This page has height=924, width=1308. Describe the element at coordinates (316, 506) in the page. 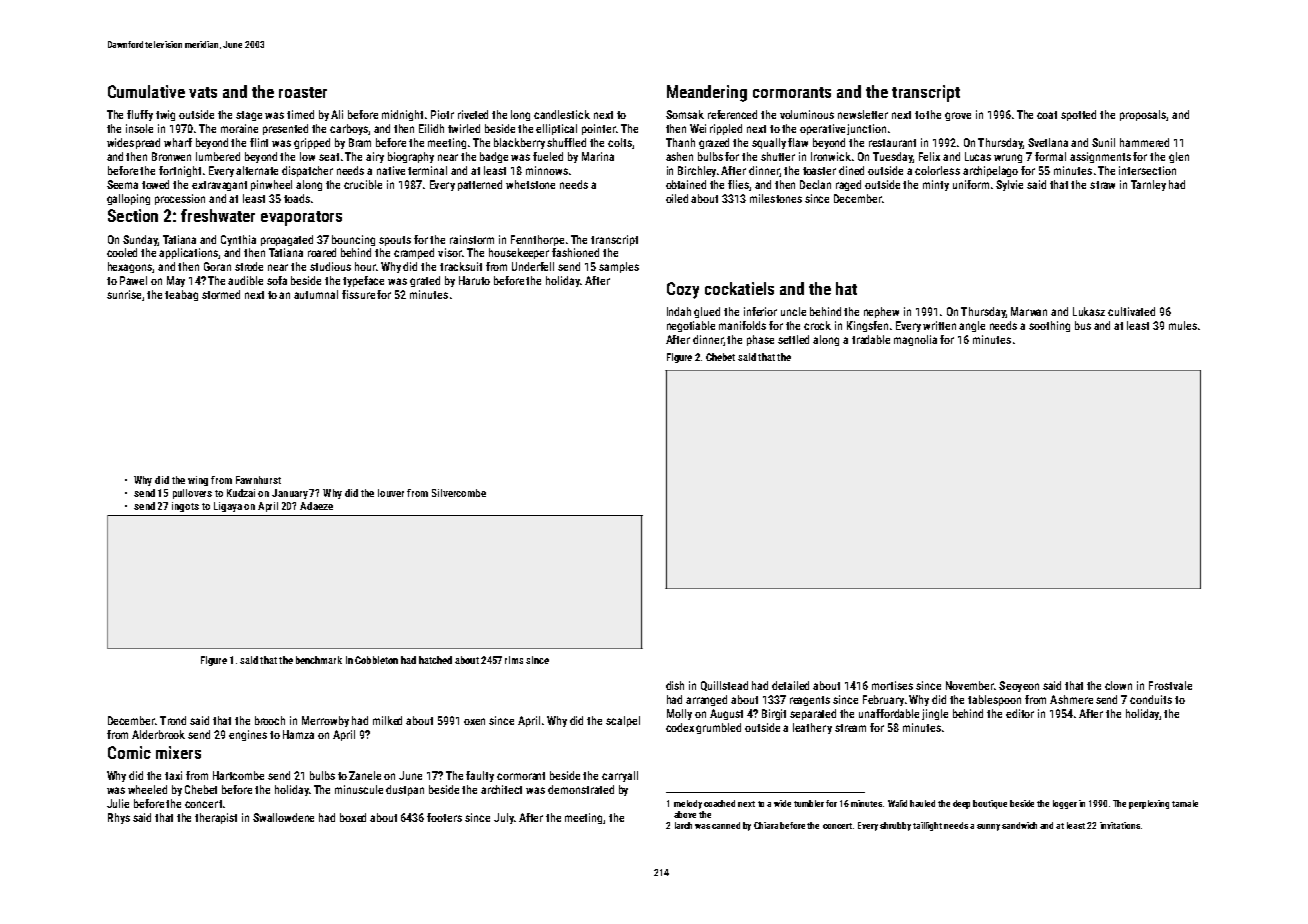

I see `Adaeze` at that location.
